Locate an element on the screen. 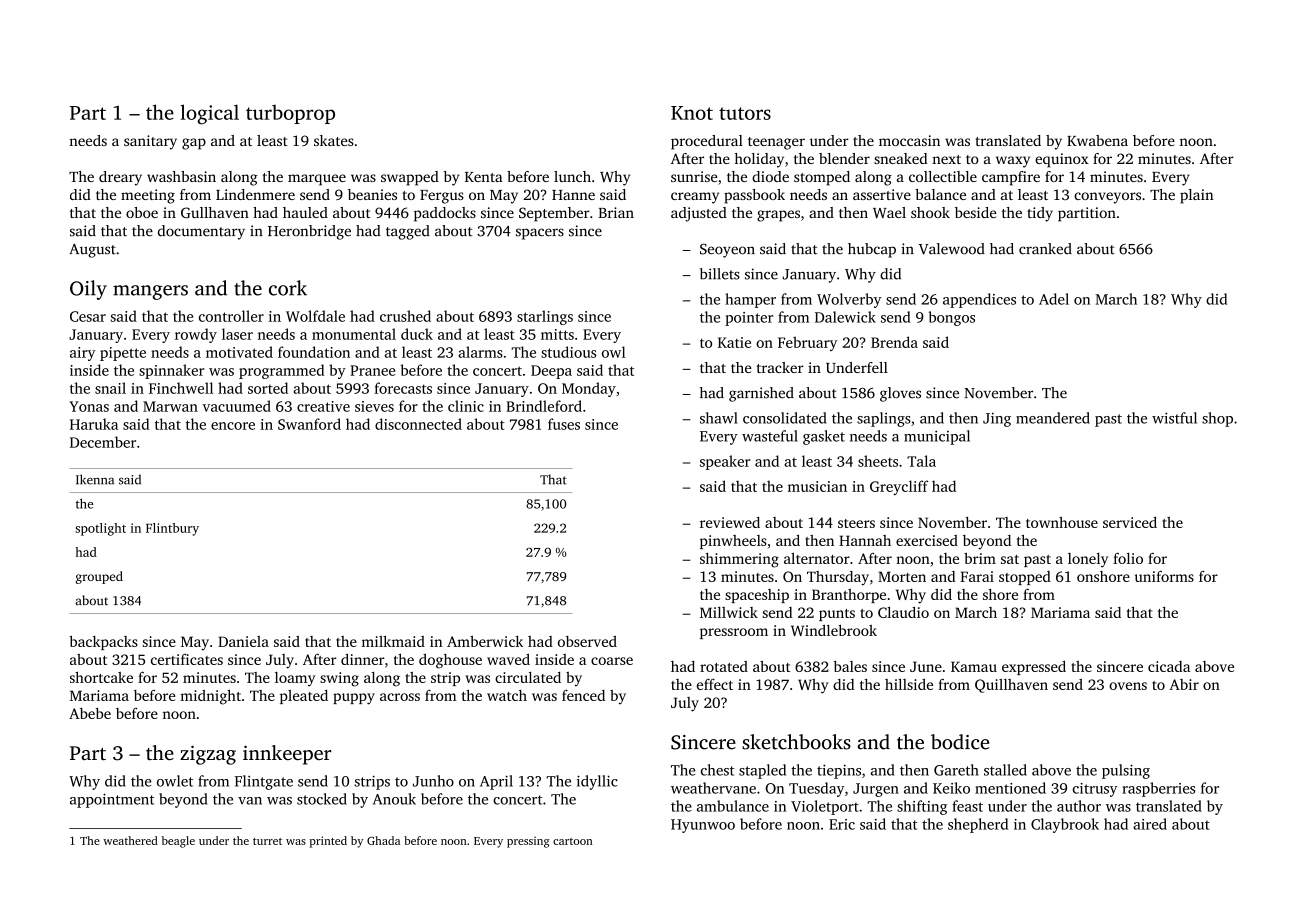 Image resolution: width=1308 pixels, height=924 pixels. zigzag is located at coordinates (208, 755).
